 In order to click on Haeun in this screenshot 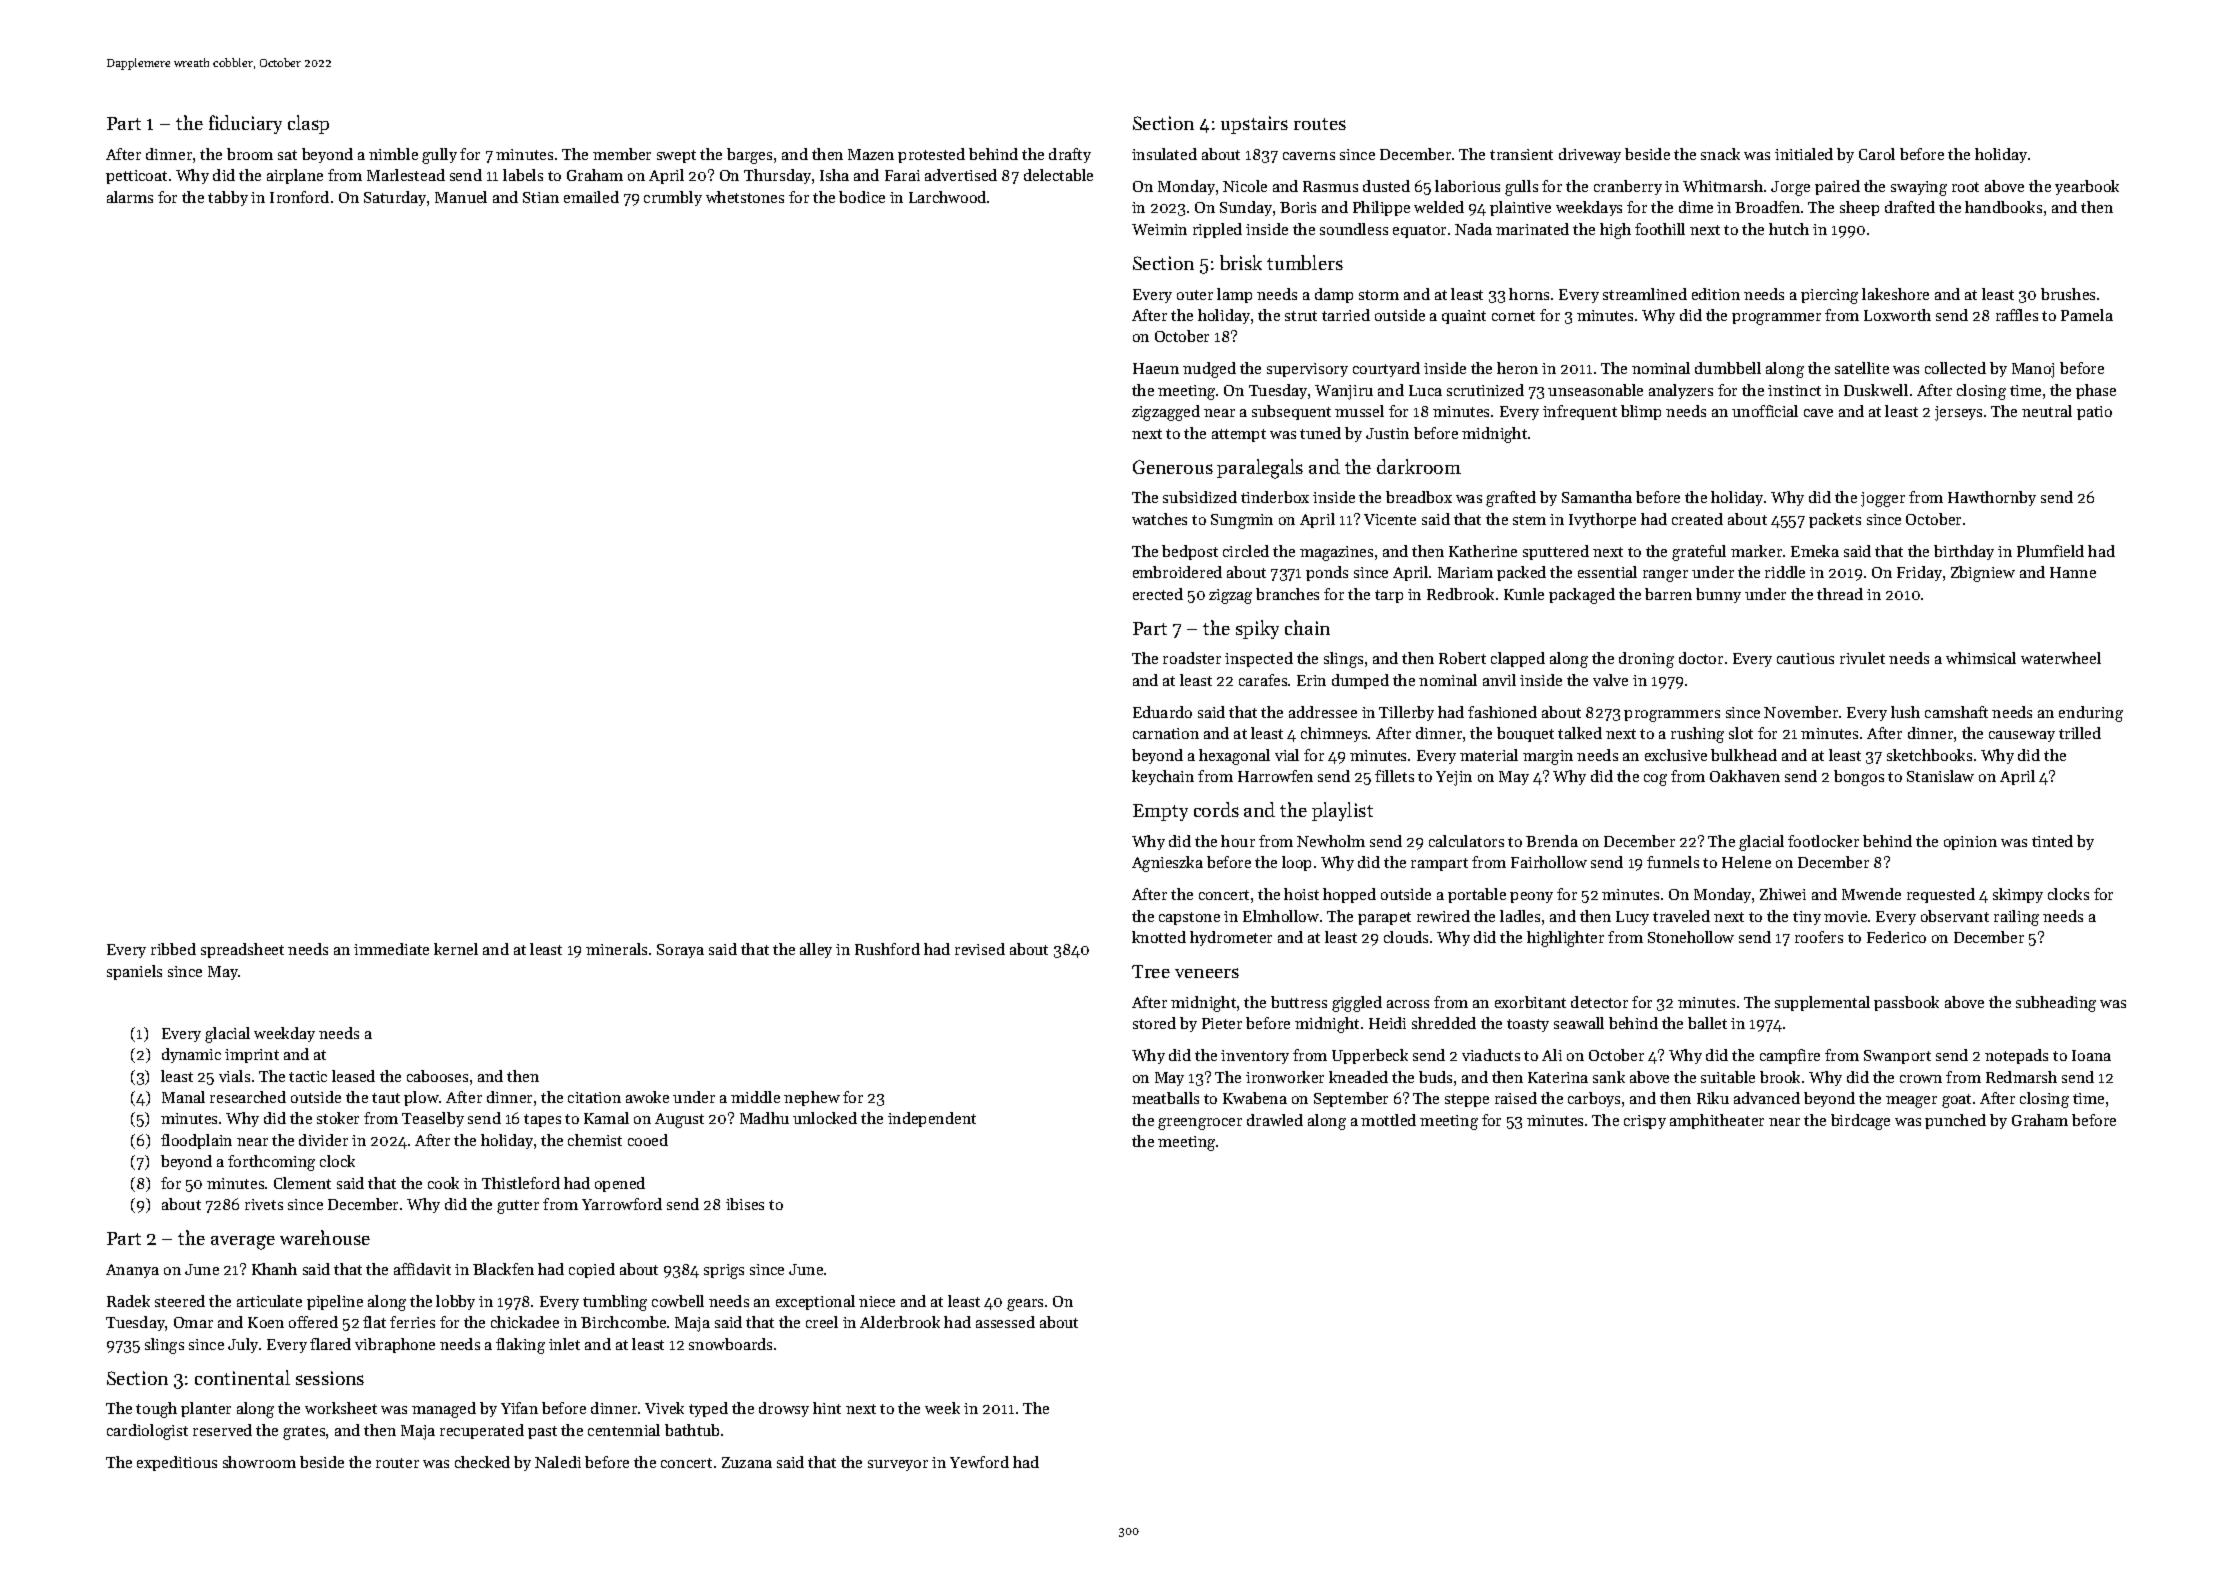, I will do `click(1156, 368)`.
